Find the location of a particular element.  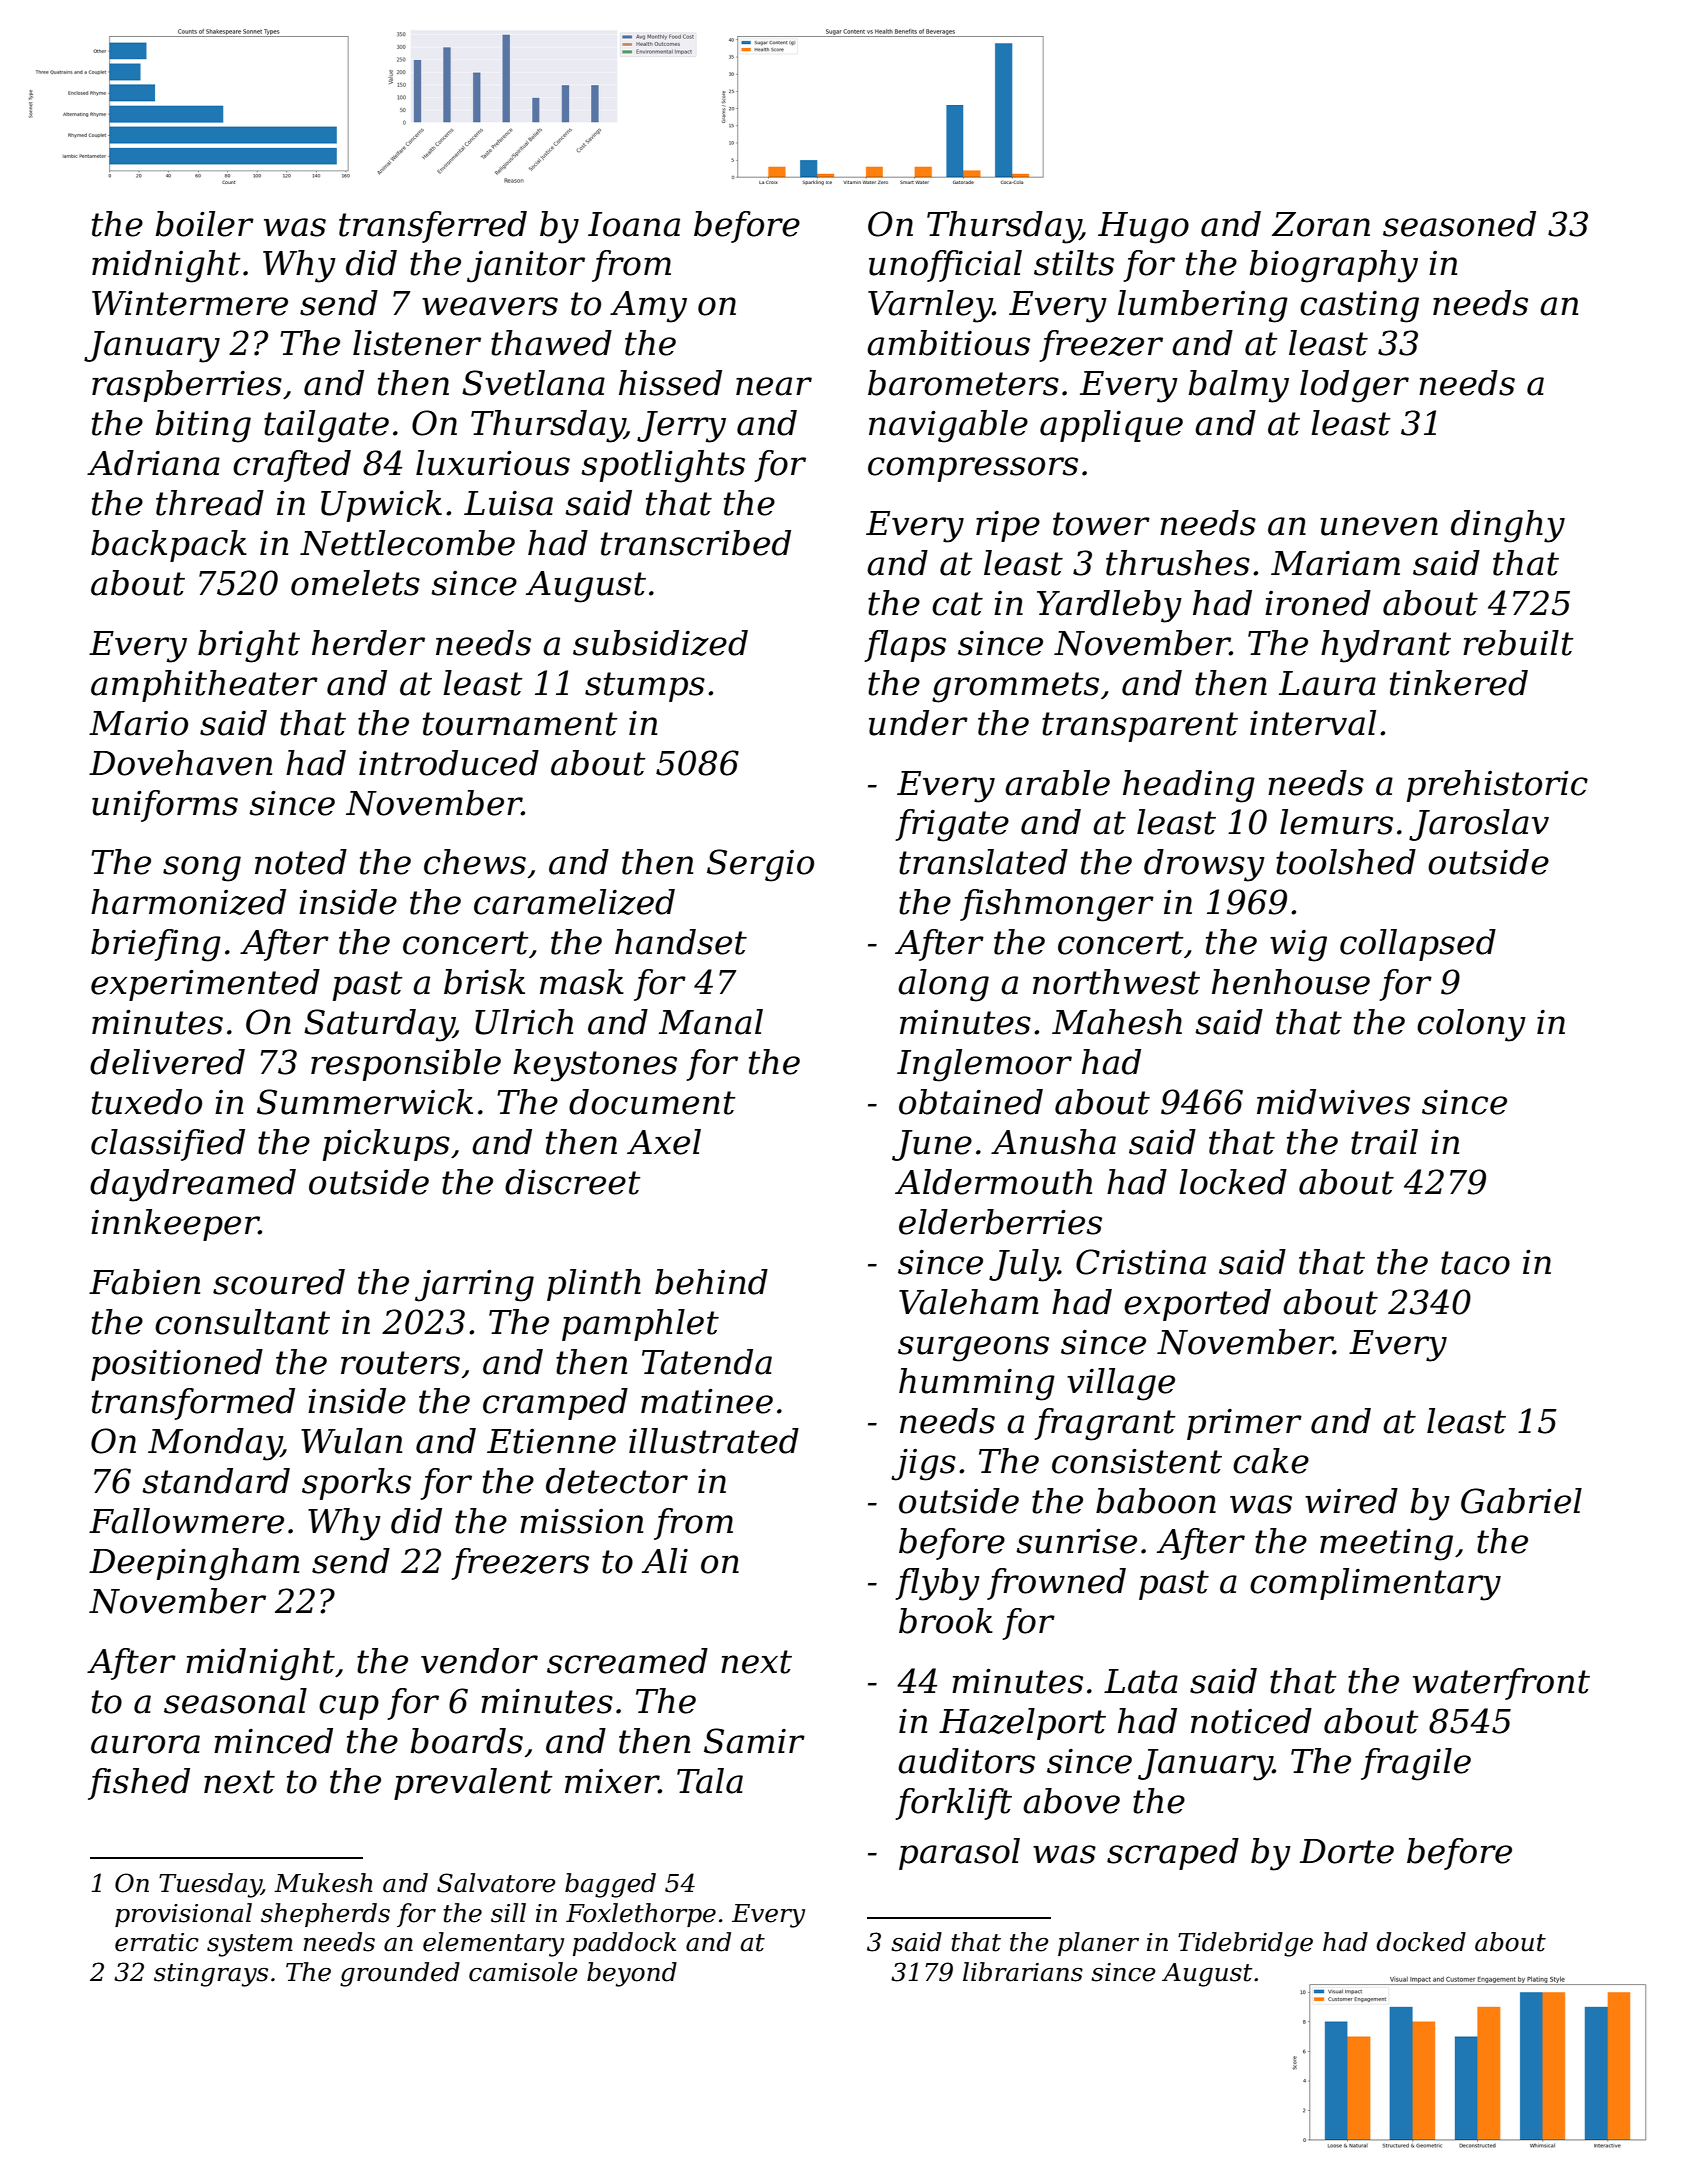

bagged is located at coordinates (610, 1885).
